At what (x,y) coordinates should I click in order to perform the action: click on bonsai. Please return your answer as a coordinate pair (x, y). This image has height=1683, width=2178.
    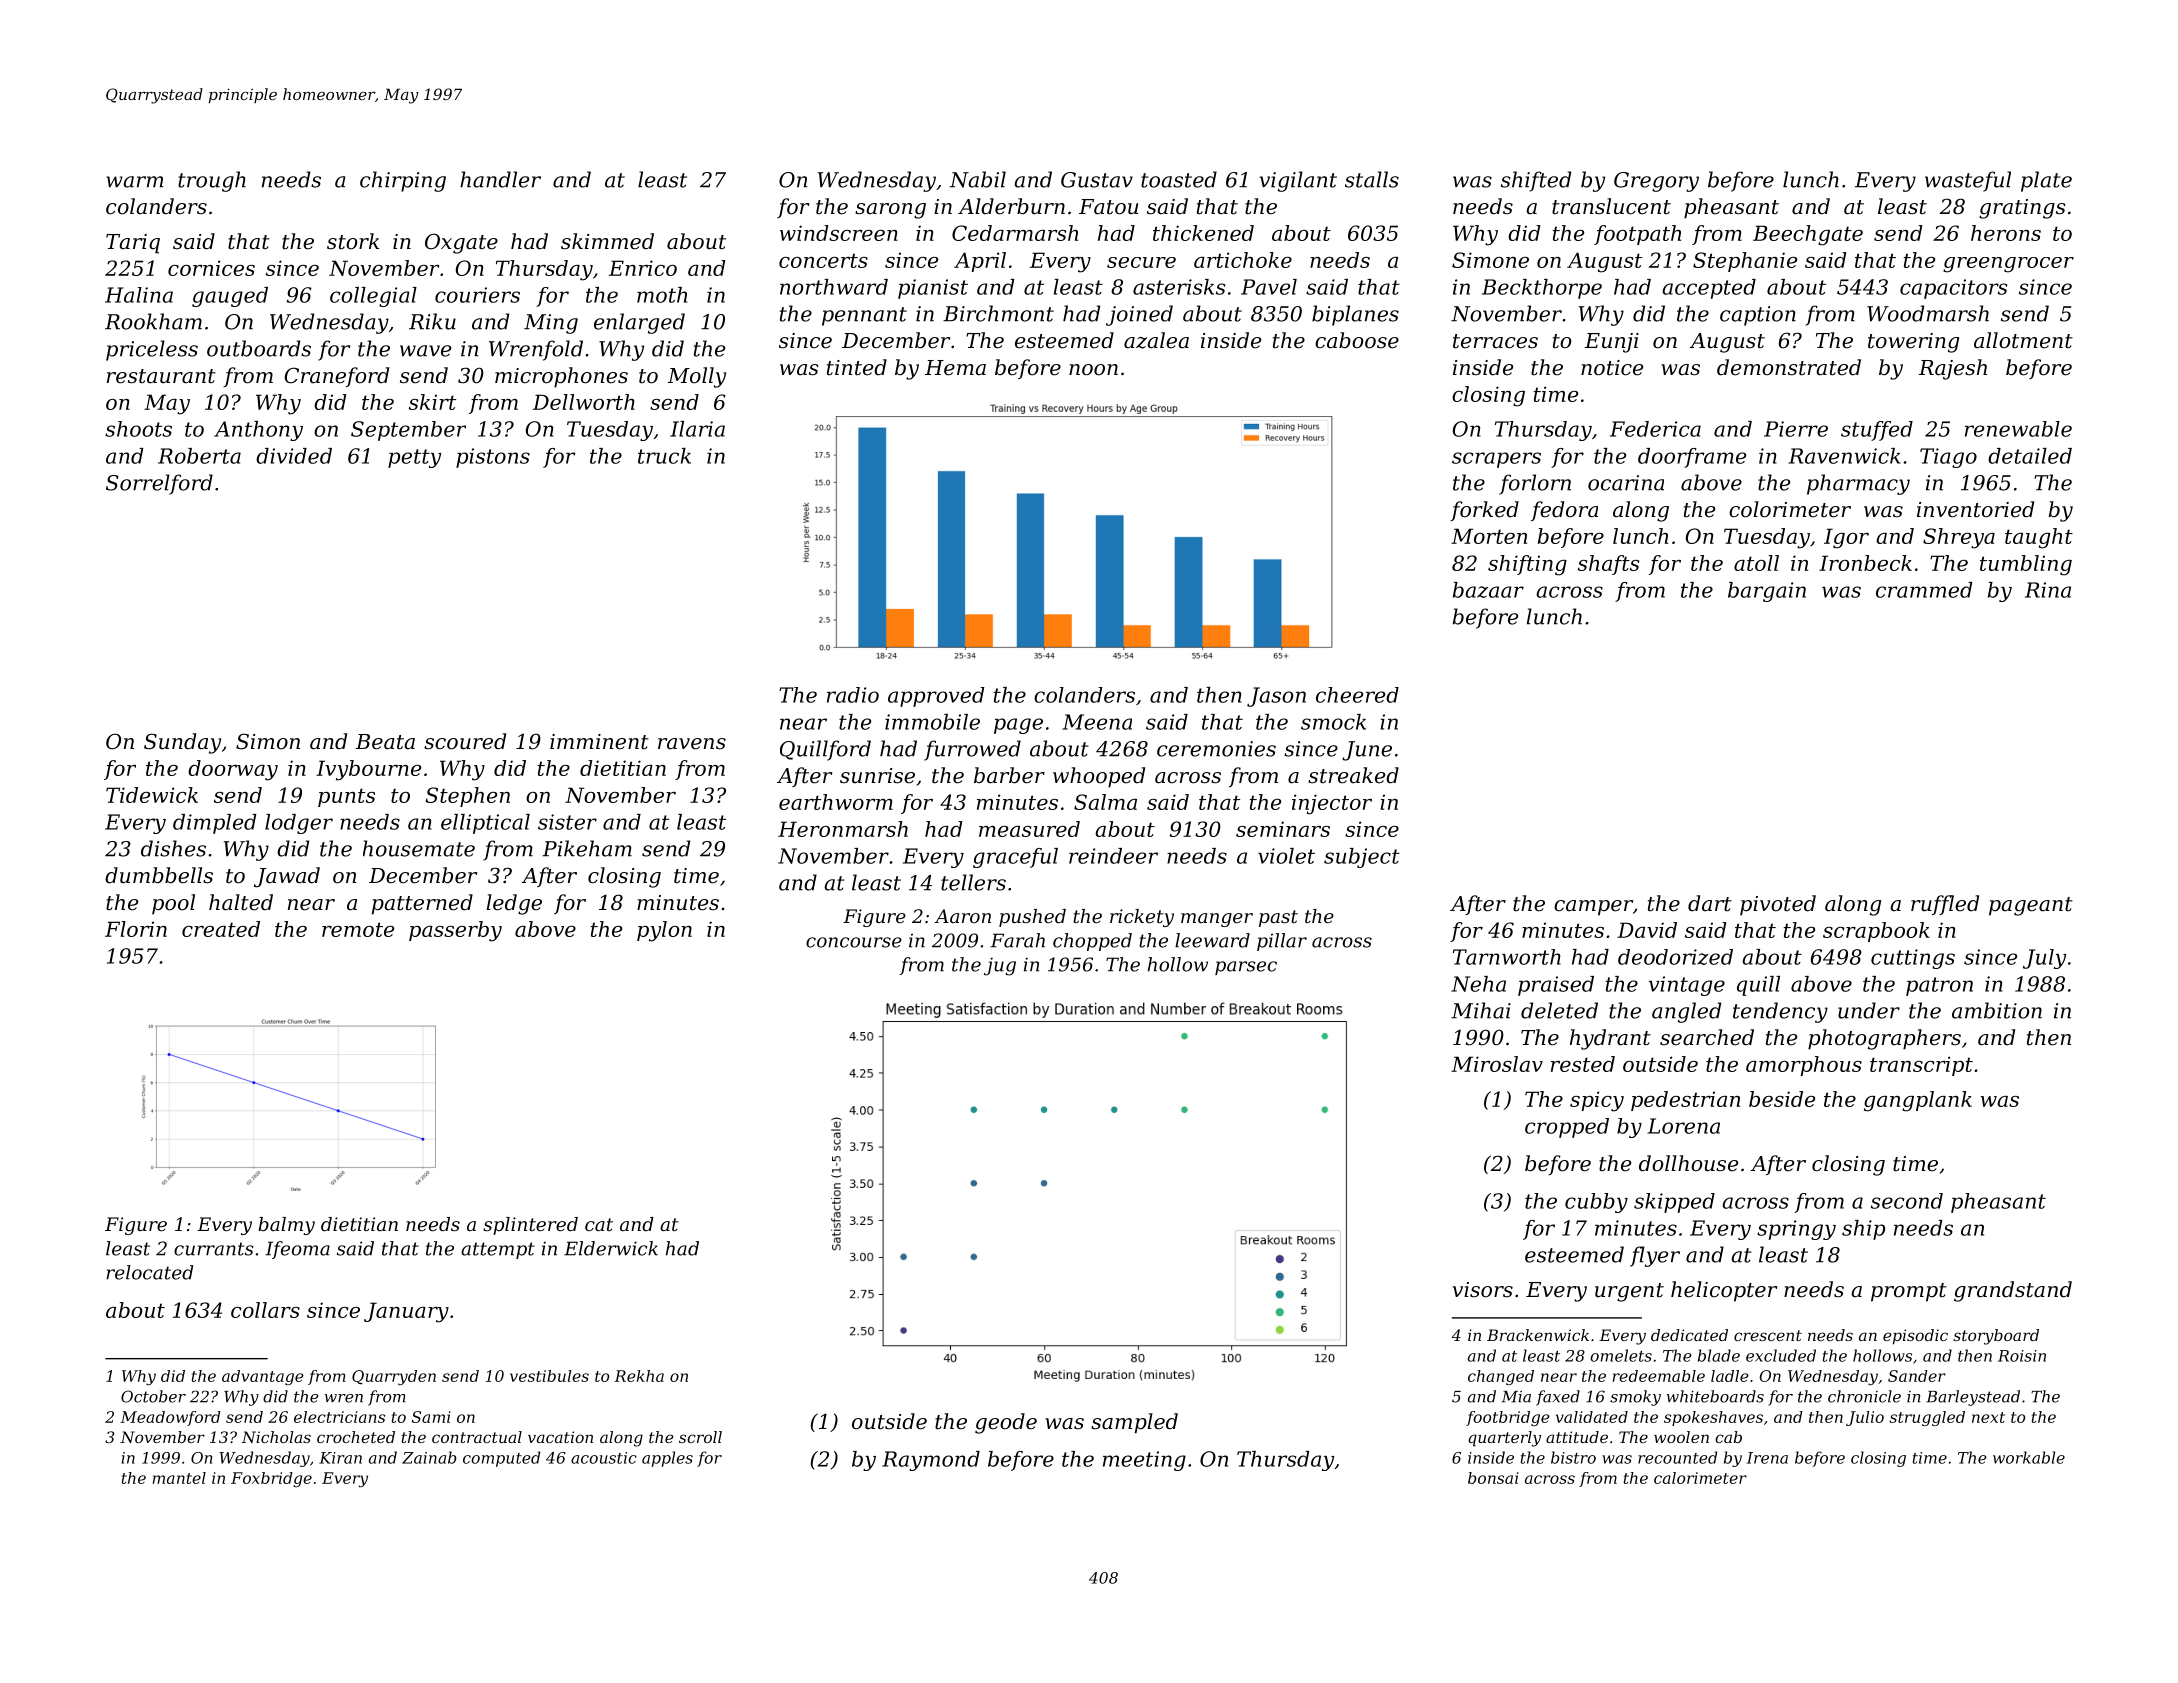
    Looking at the image, I should click on (1493, 1478).
